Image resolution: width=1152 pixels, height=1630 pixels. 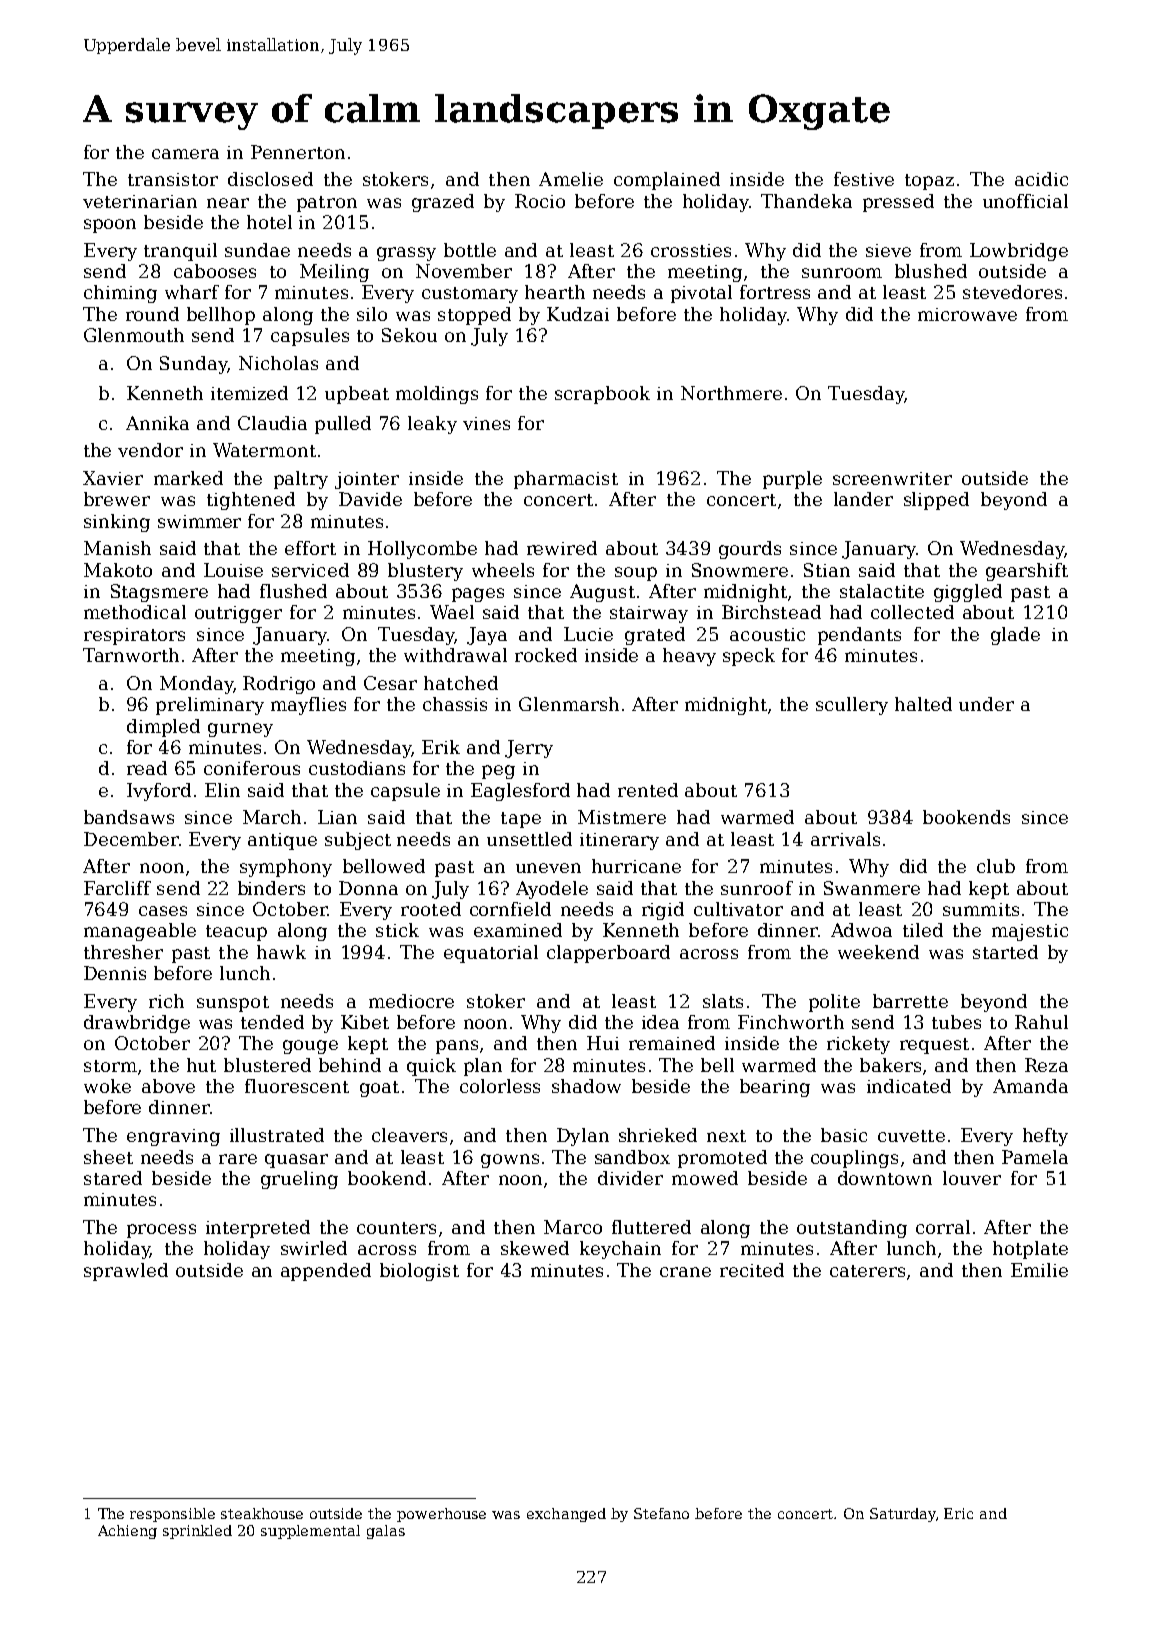 I want to click on Ivyford, so click(x=159, y=792).
